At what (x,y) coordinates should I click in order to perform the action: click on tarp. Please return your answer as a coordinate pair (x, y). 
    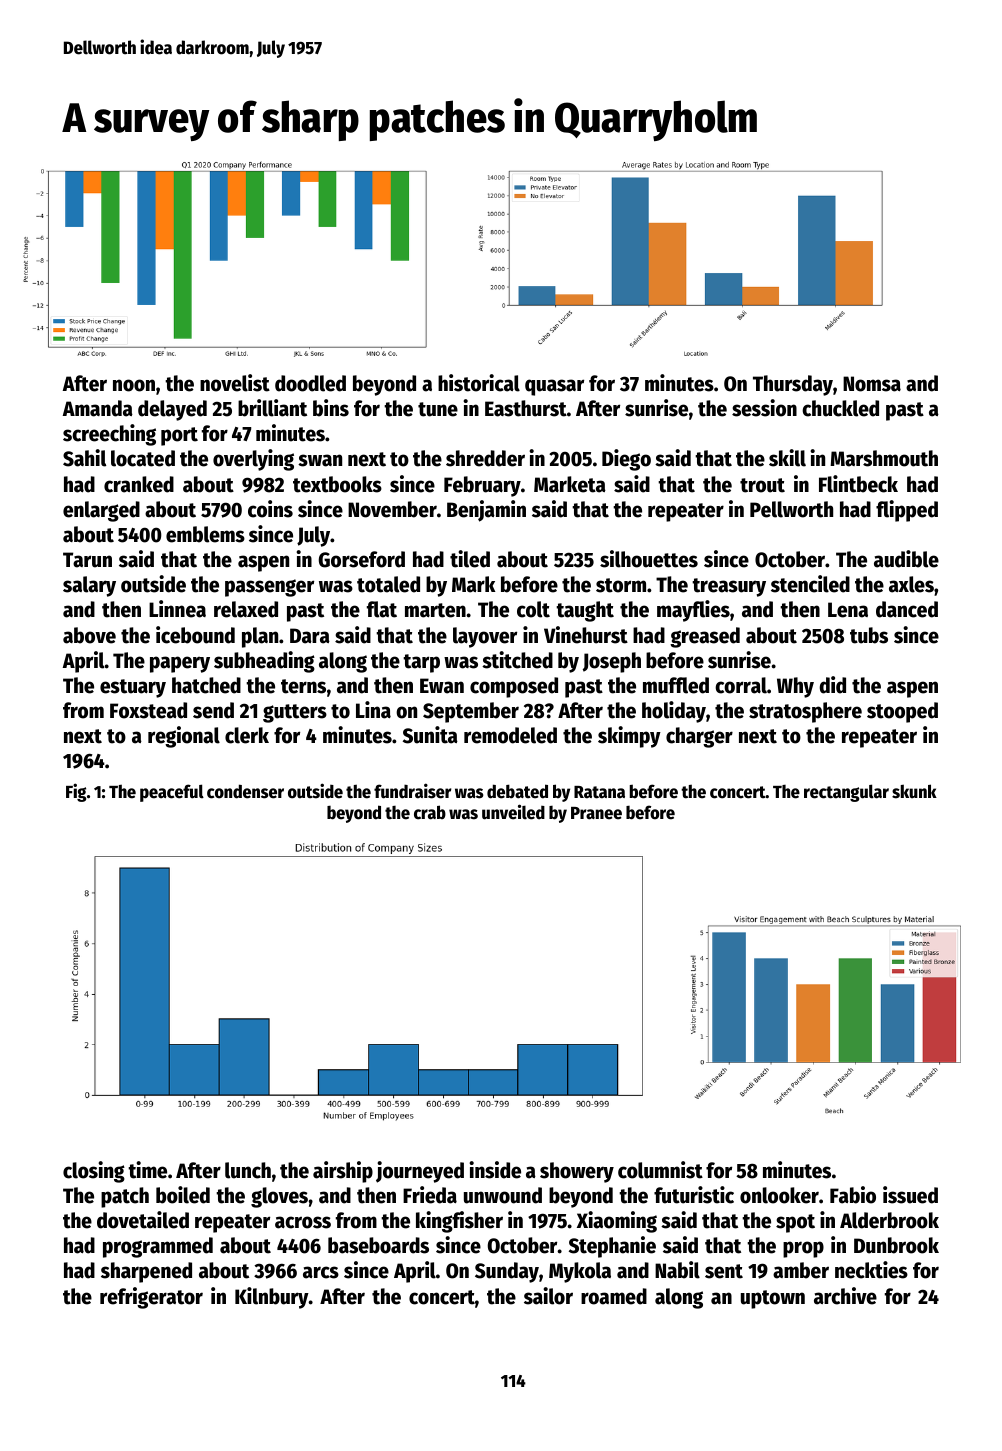
    Looking at the image, I should click on (421, 663).
